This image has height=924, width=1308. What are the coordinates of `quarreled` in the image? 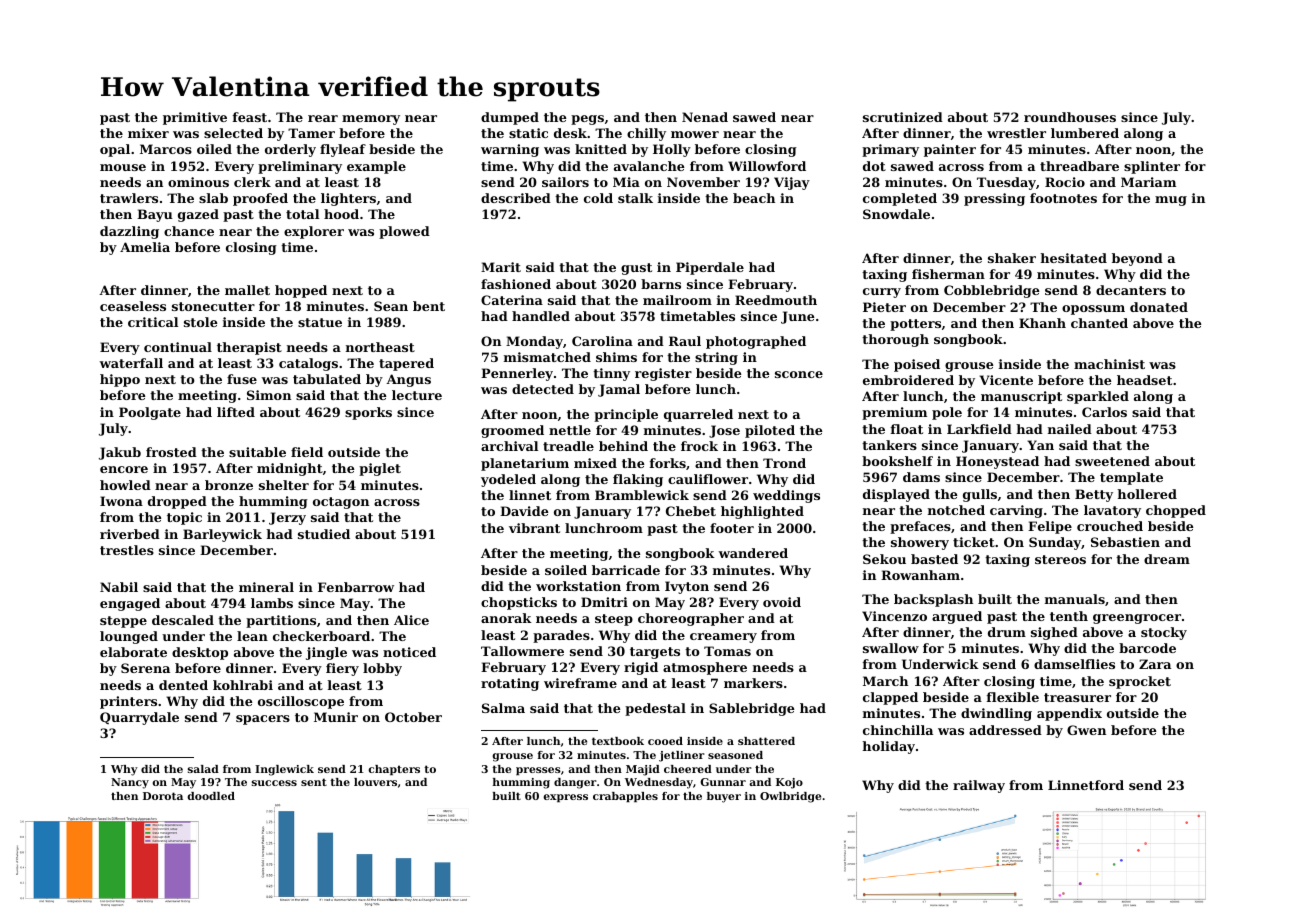 It's located at (698, 415).
